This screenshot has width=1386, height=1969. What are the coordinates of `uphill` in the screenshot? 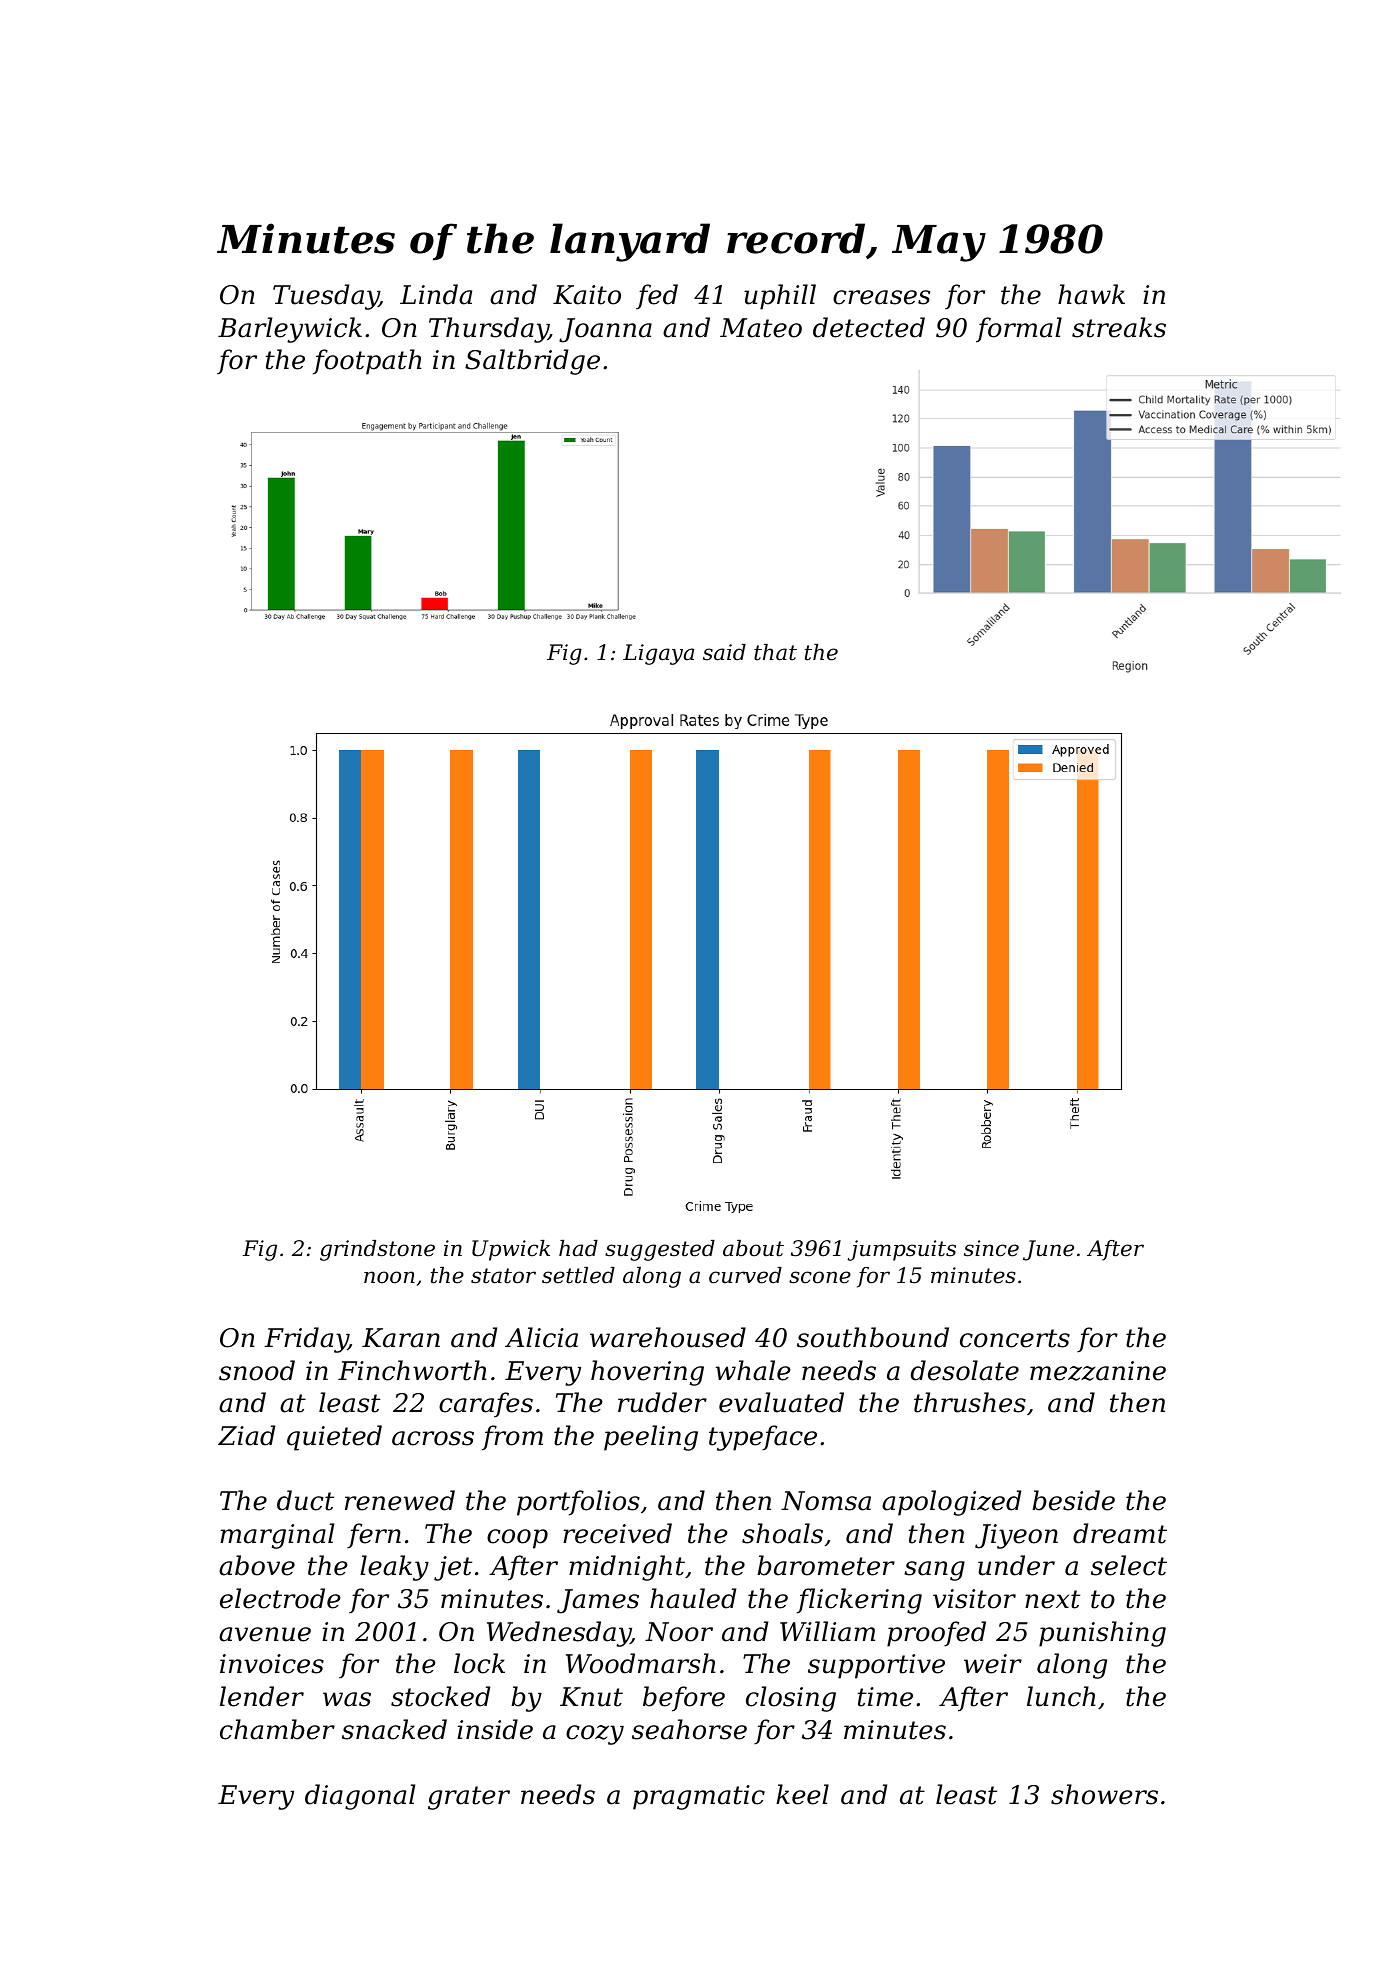 It's located at (780, 297).
